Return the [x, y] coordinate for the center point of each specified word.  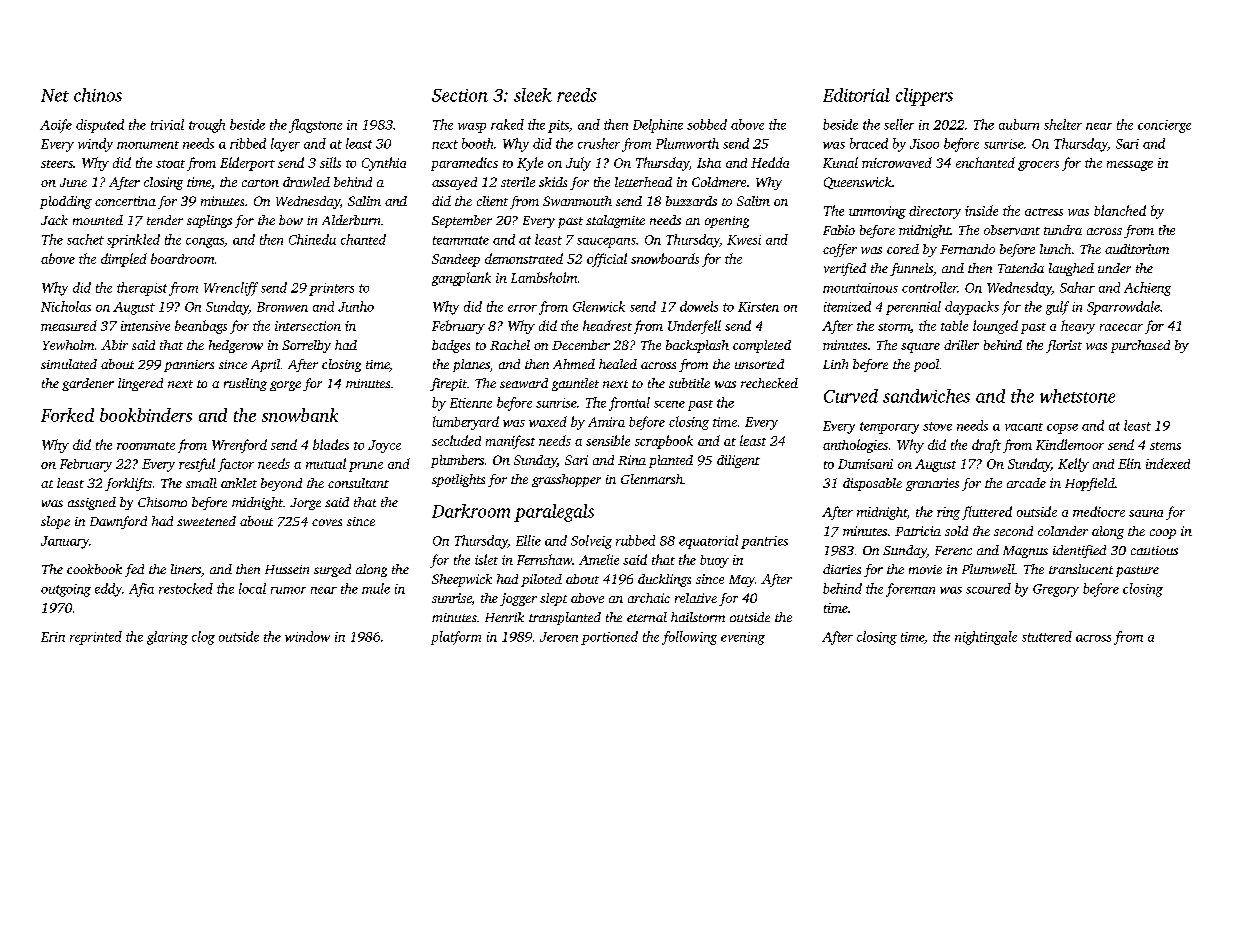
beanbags [201, 327]
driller [961, 345]
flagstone [315, 126]
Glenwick [599, 306]
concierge [1164, 126]
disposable [872, 484]
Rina [632, 460]
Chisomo [162, 502]
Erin [53, 637]
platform [456, 638]
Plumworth [687, 143]
